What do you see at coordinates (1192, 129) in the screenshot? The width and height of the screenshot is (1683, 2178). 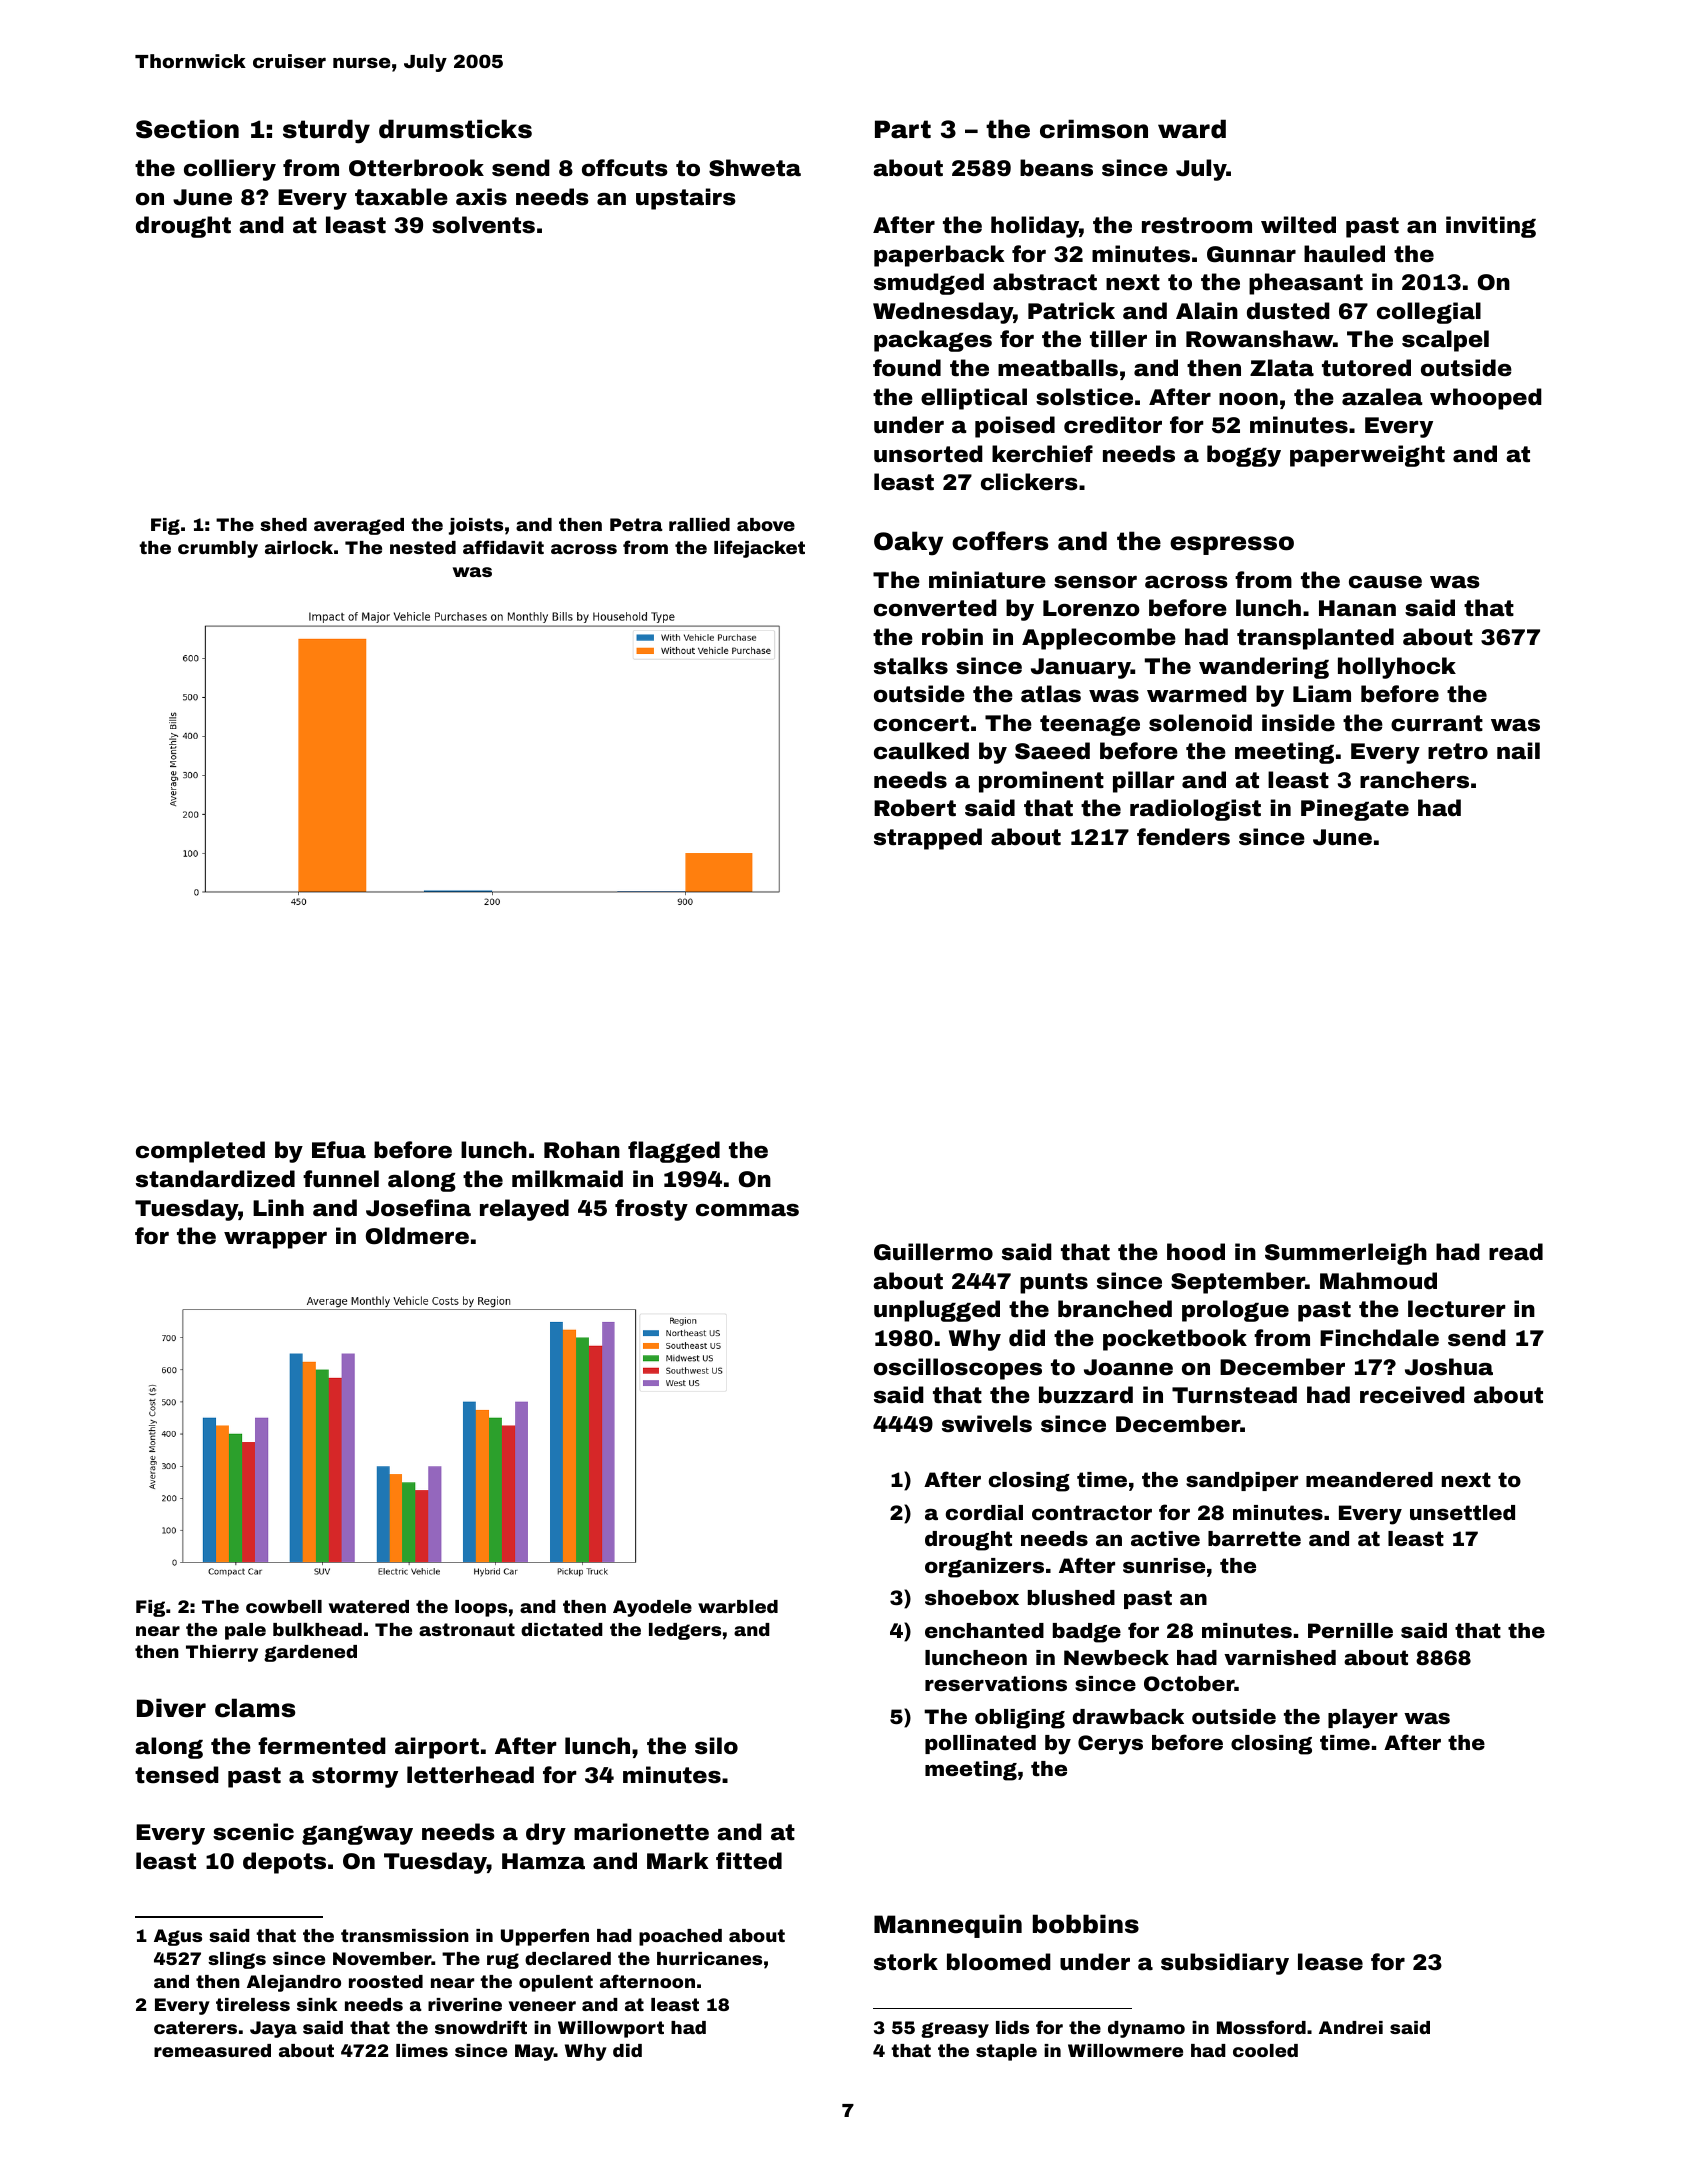 I see `ward` at bounding box center [1192, 129].
